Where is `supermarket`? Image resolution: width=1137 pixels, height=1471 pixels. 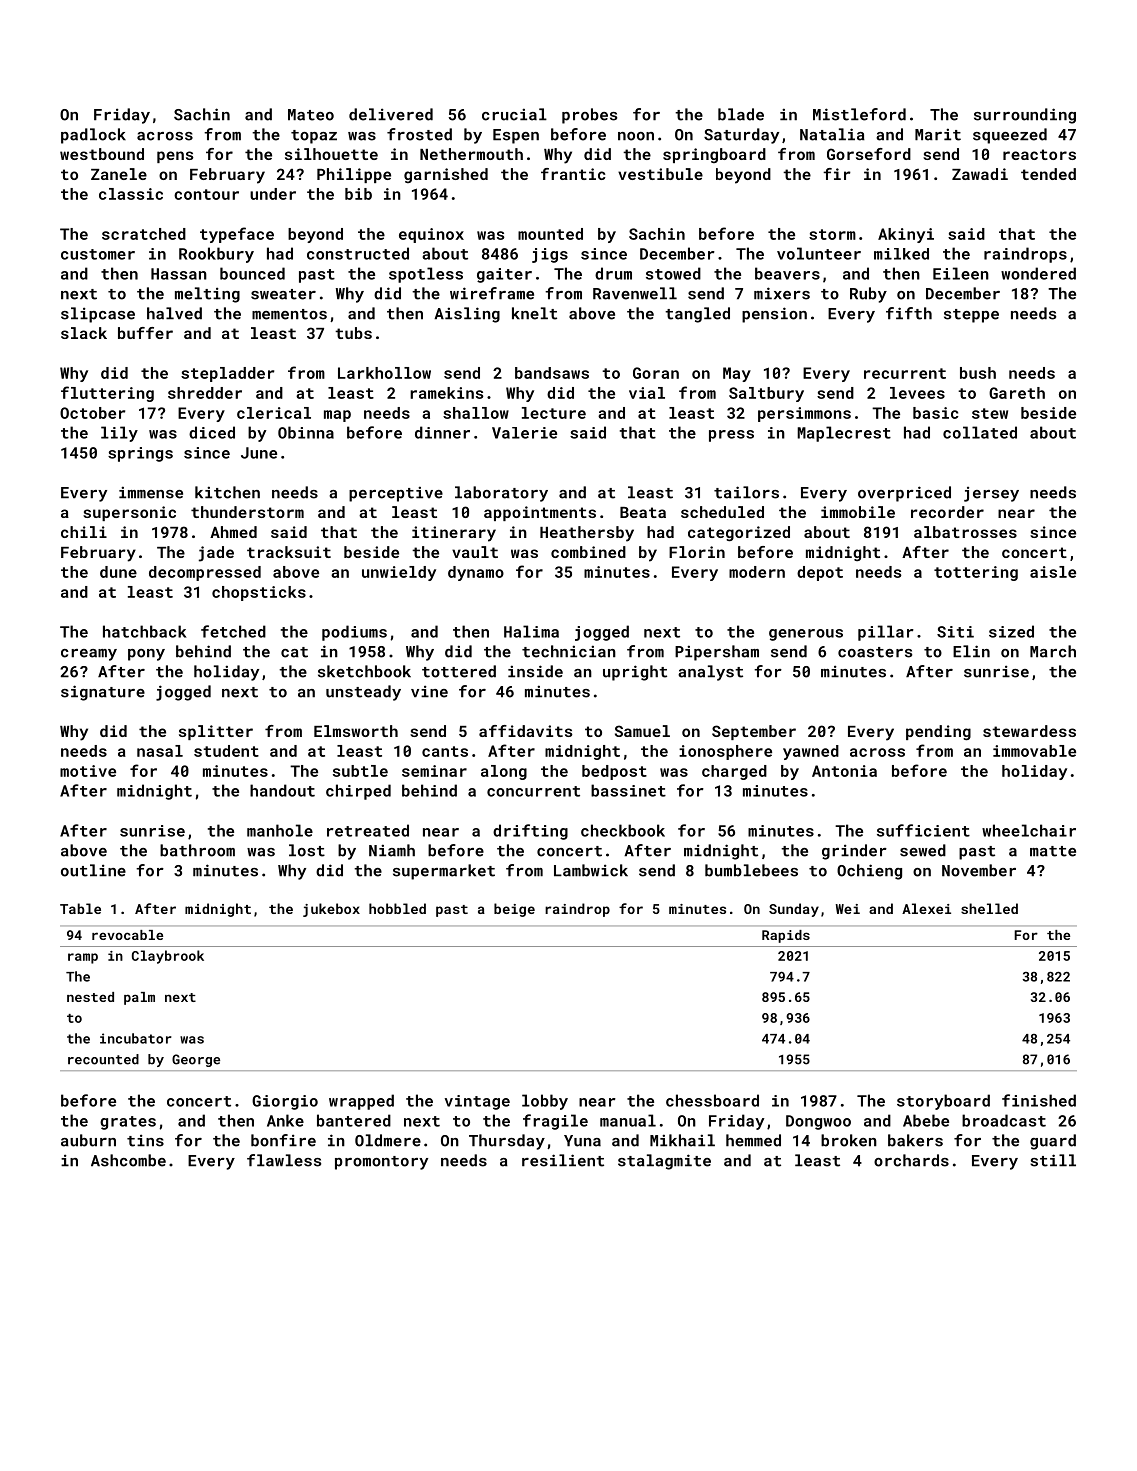
supermarket is located at coordinates (444, 872).
